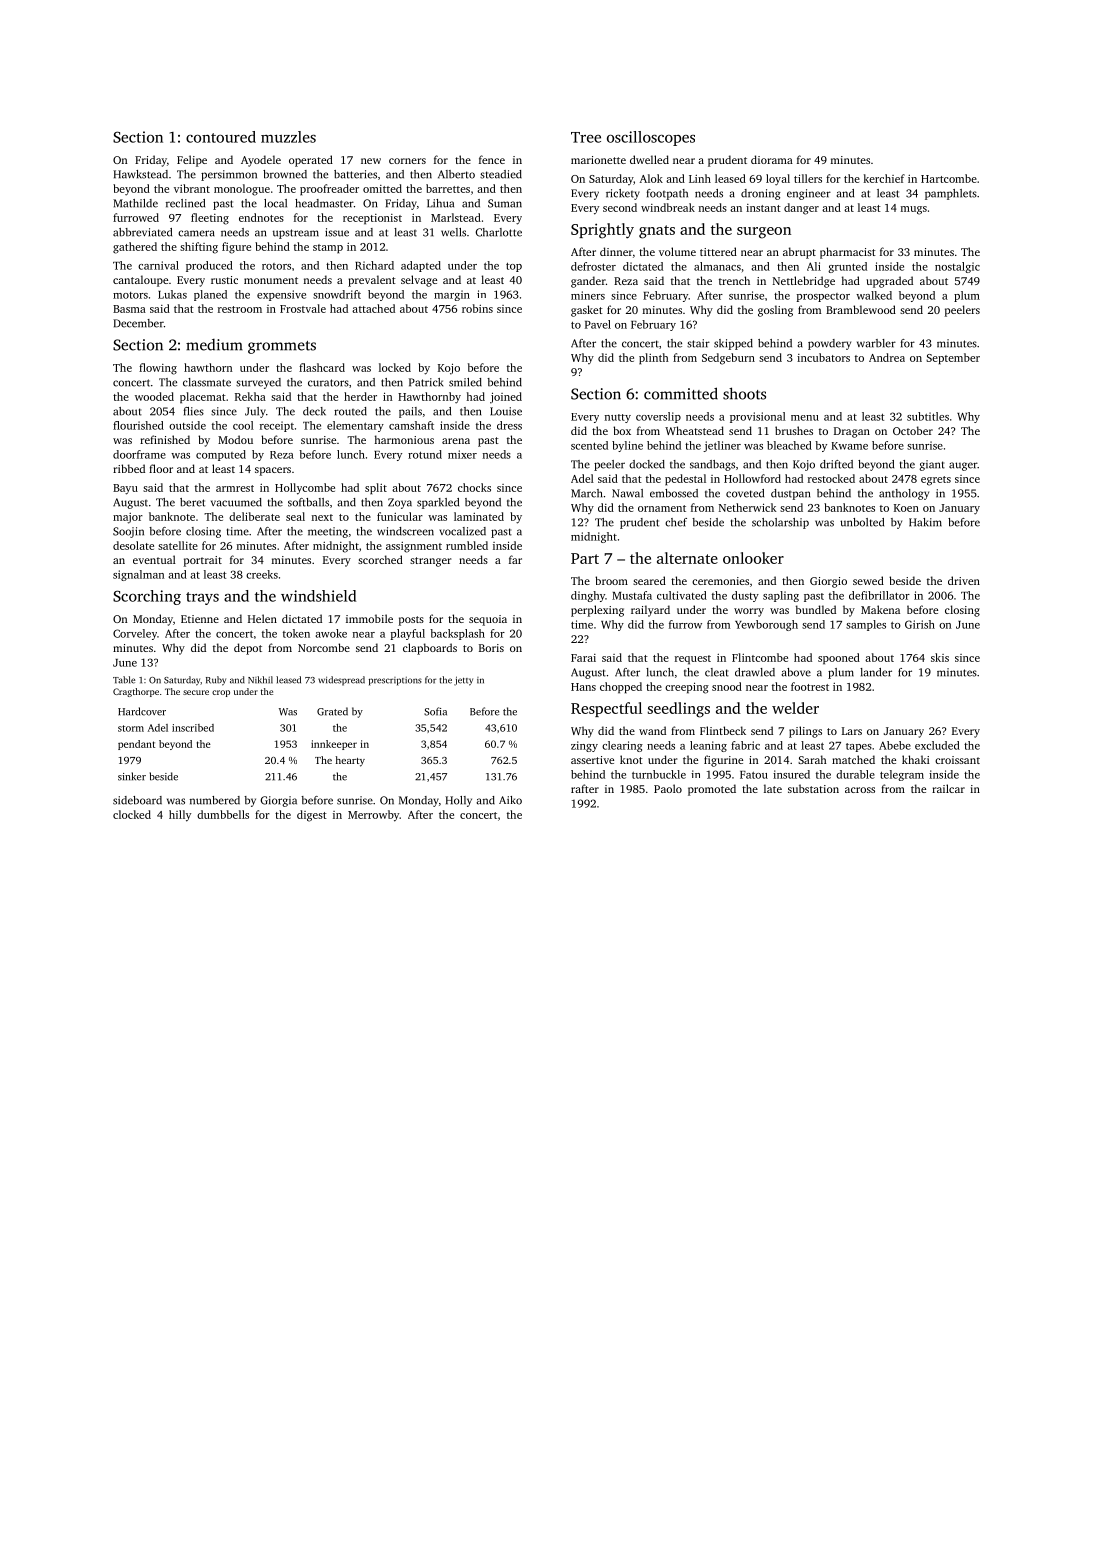 Image resolution: width=1093 pixels, height=1546 pixels. I want to click on plinth, so click(654, 359).
